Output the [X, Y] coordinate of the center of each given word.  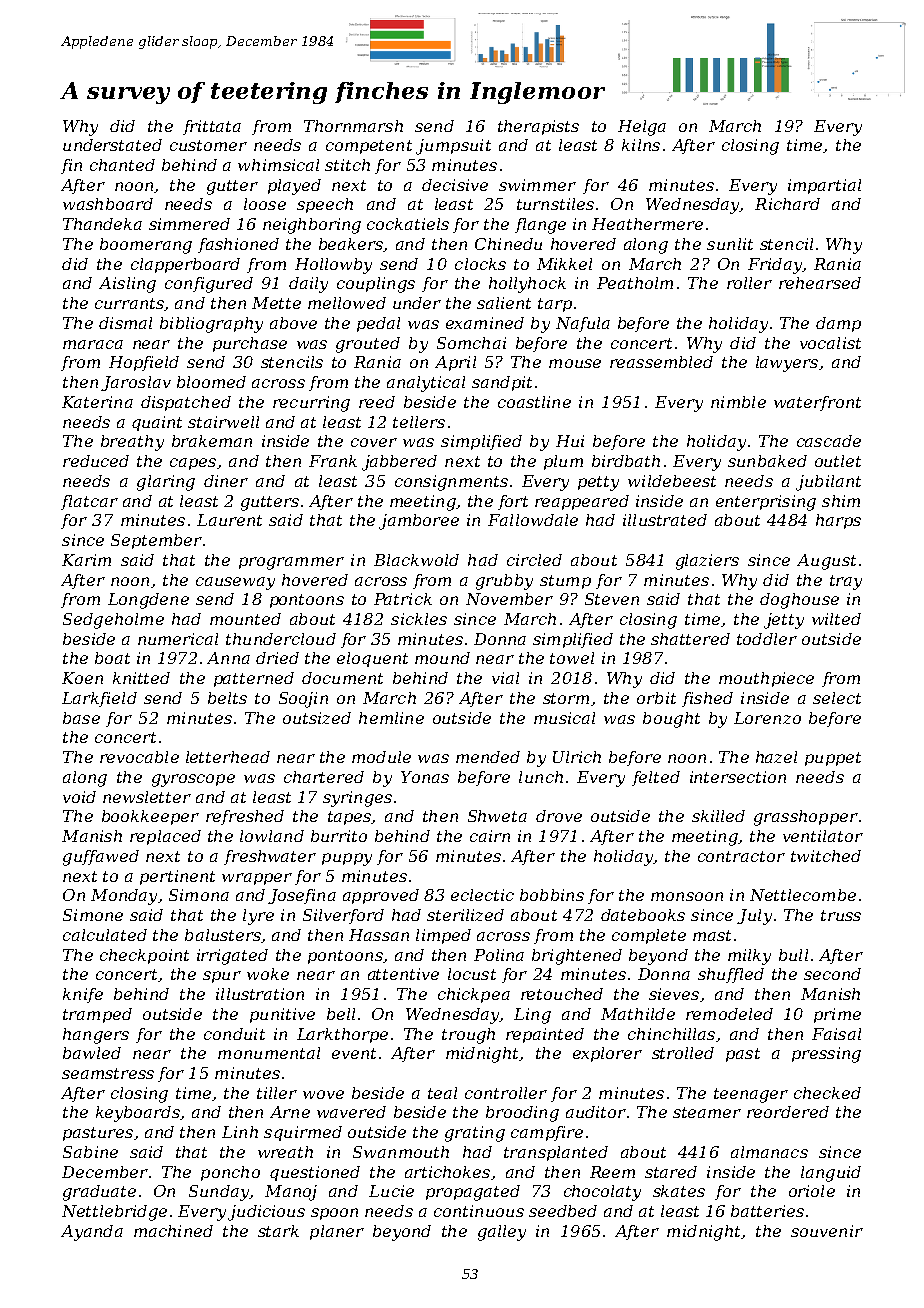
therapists [538, 127]
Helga [642, 128]
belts [227, 698]
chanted [122, 165]
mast [712, 935]
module [381, 757]
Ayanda [92, 1233]
